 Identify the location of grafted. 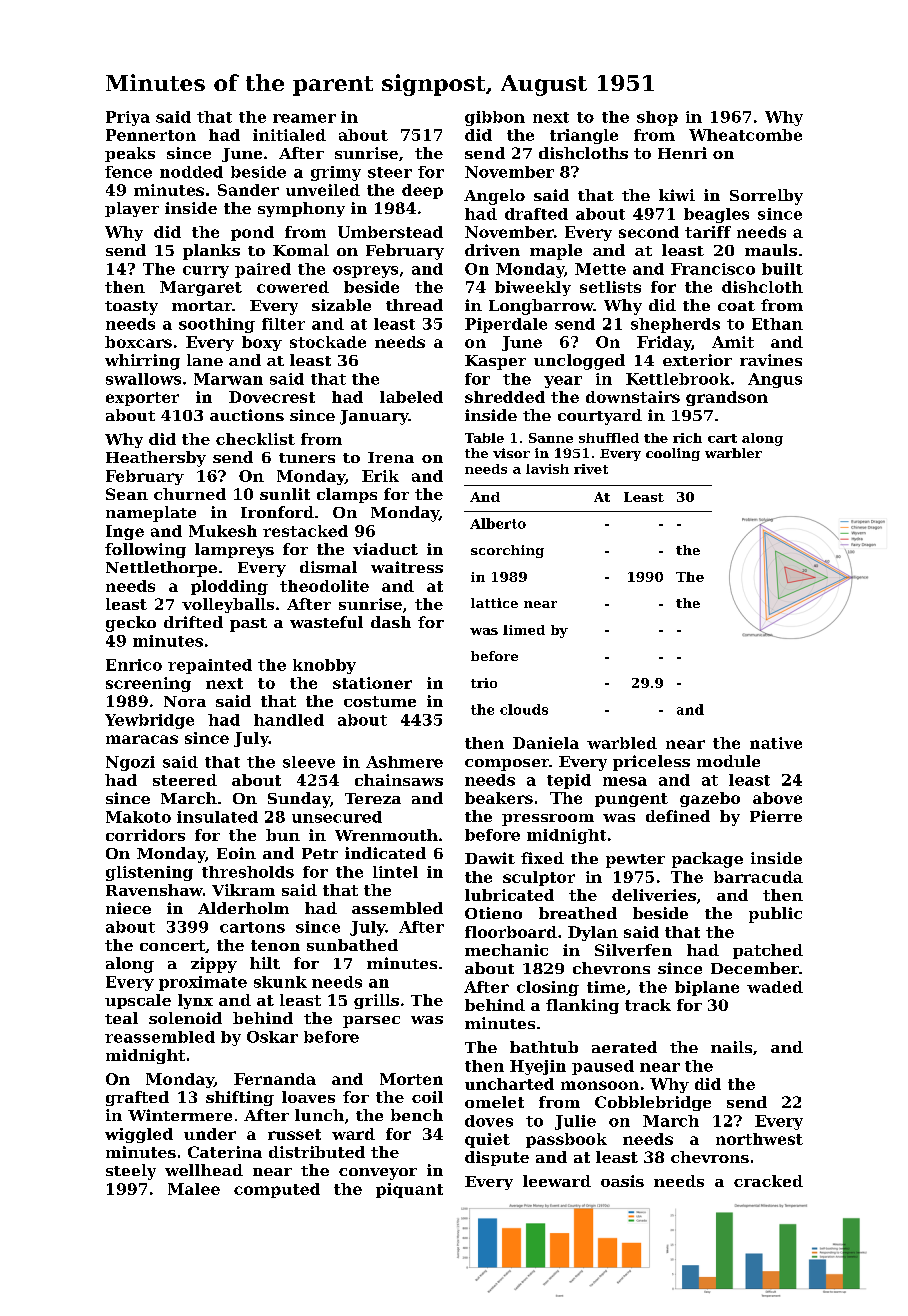
(137, 1098).
